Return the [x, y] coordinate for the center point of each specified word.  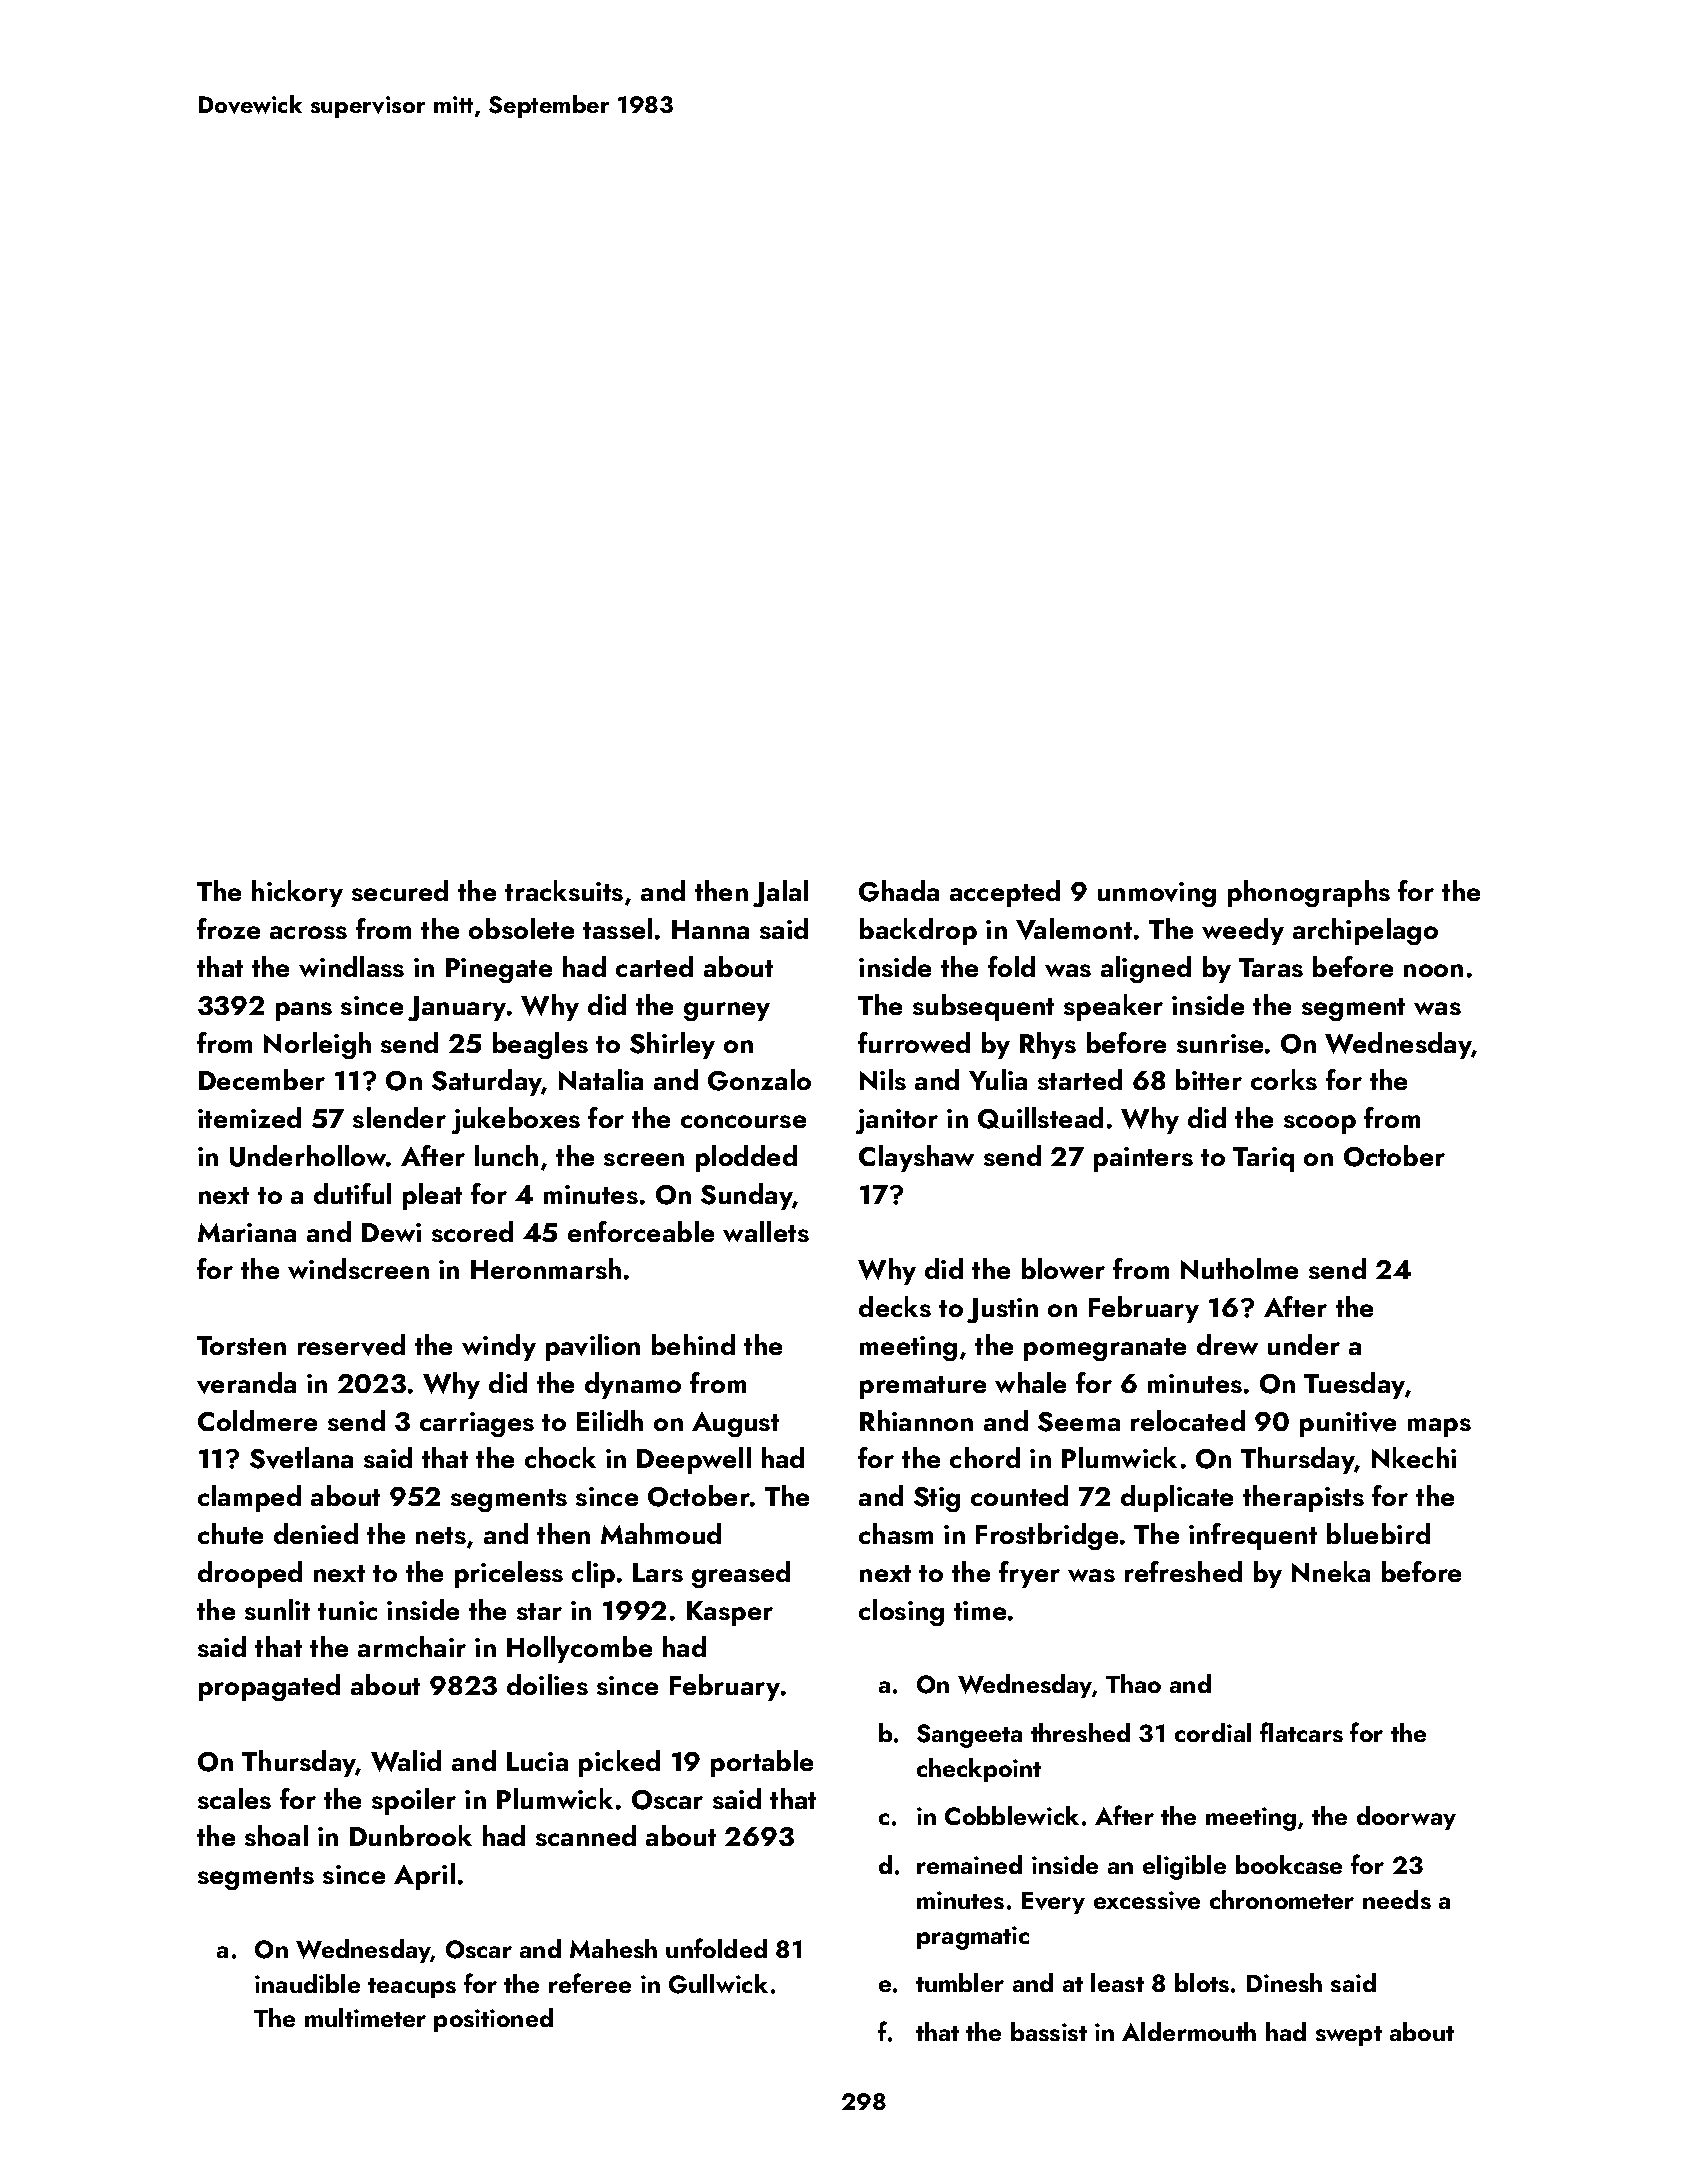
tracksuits [564, 890]
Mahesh [613, 1948]
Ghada [899, 891]
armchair [412, 1646]
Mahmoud [661, 1533]
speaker [1113, 1007]
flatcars [1301, 1732]
